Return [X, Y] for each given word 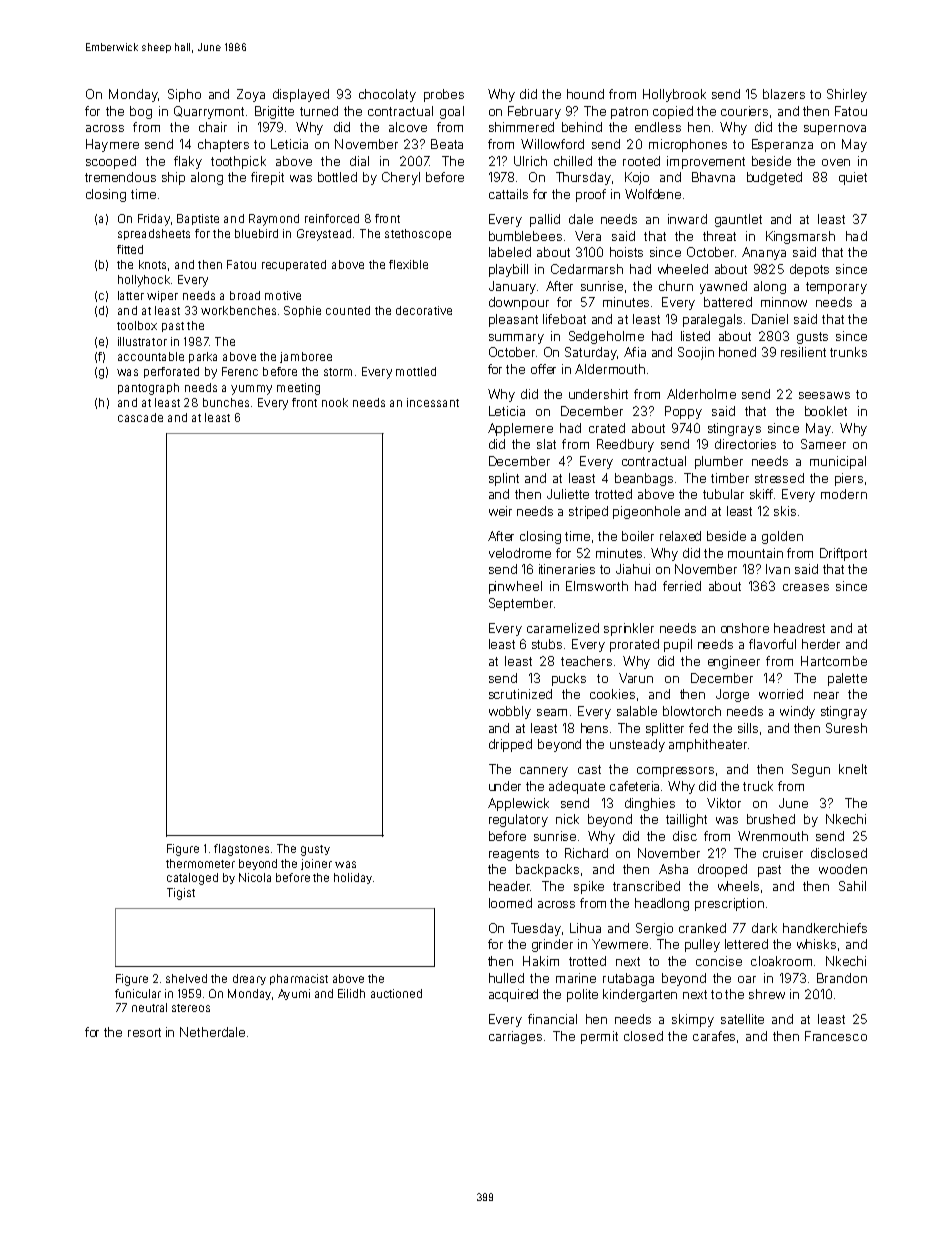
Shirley [847, 95]
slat [546, 444]
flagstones [241, 850]
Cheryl [401, 178]
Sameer [823, 444]
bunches [226, 402]
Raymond [274, 220]
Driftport [843, 554]
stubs [547, 644]
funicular [138, 993]
